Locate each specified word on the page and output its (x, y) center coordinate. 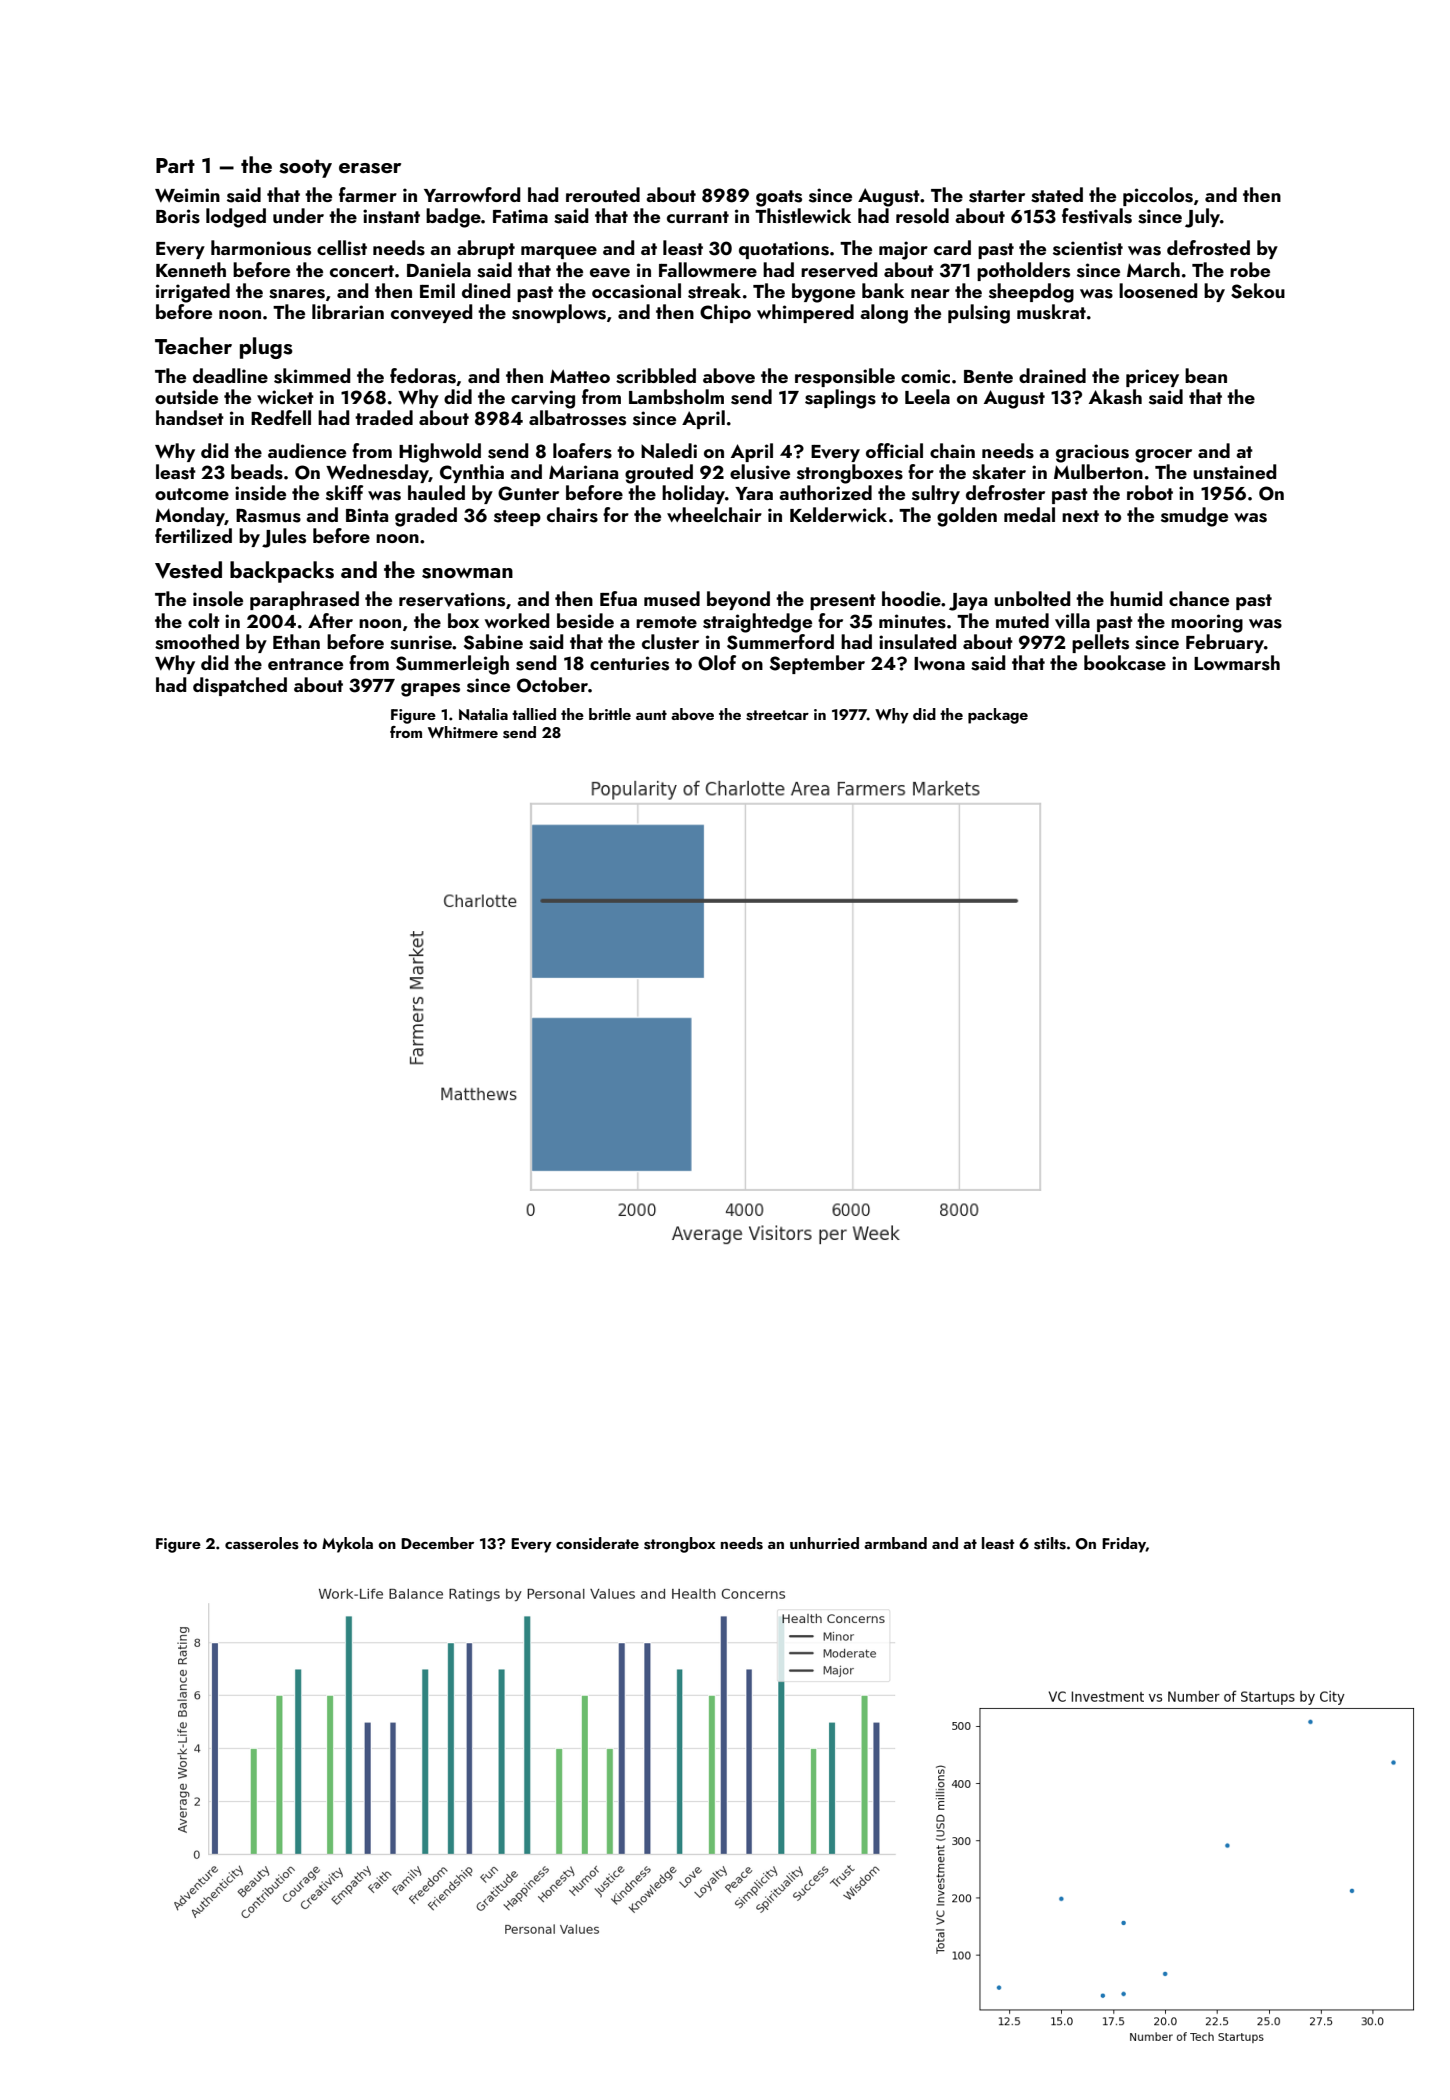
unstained (1235, 472)
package (998, 716)
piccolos (1158, 196)
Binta (367, 515)
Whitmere (463, 732)
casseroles (262, 1543)
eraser (370, 168)
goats (779, 198)
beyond (738, 600)
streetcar (777, 715)
